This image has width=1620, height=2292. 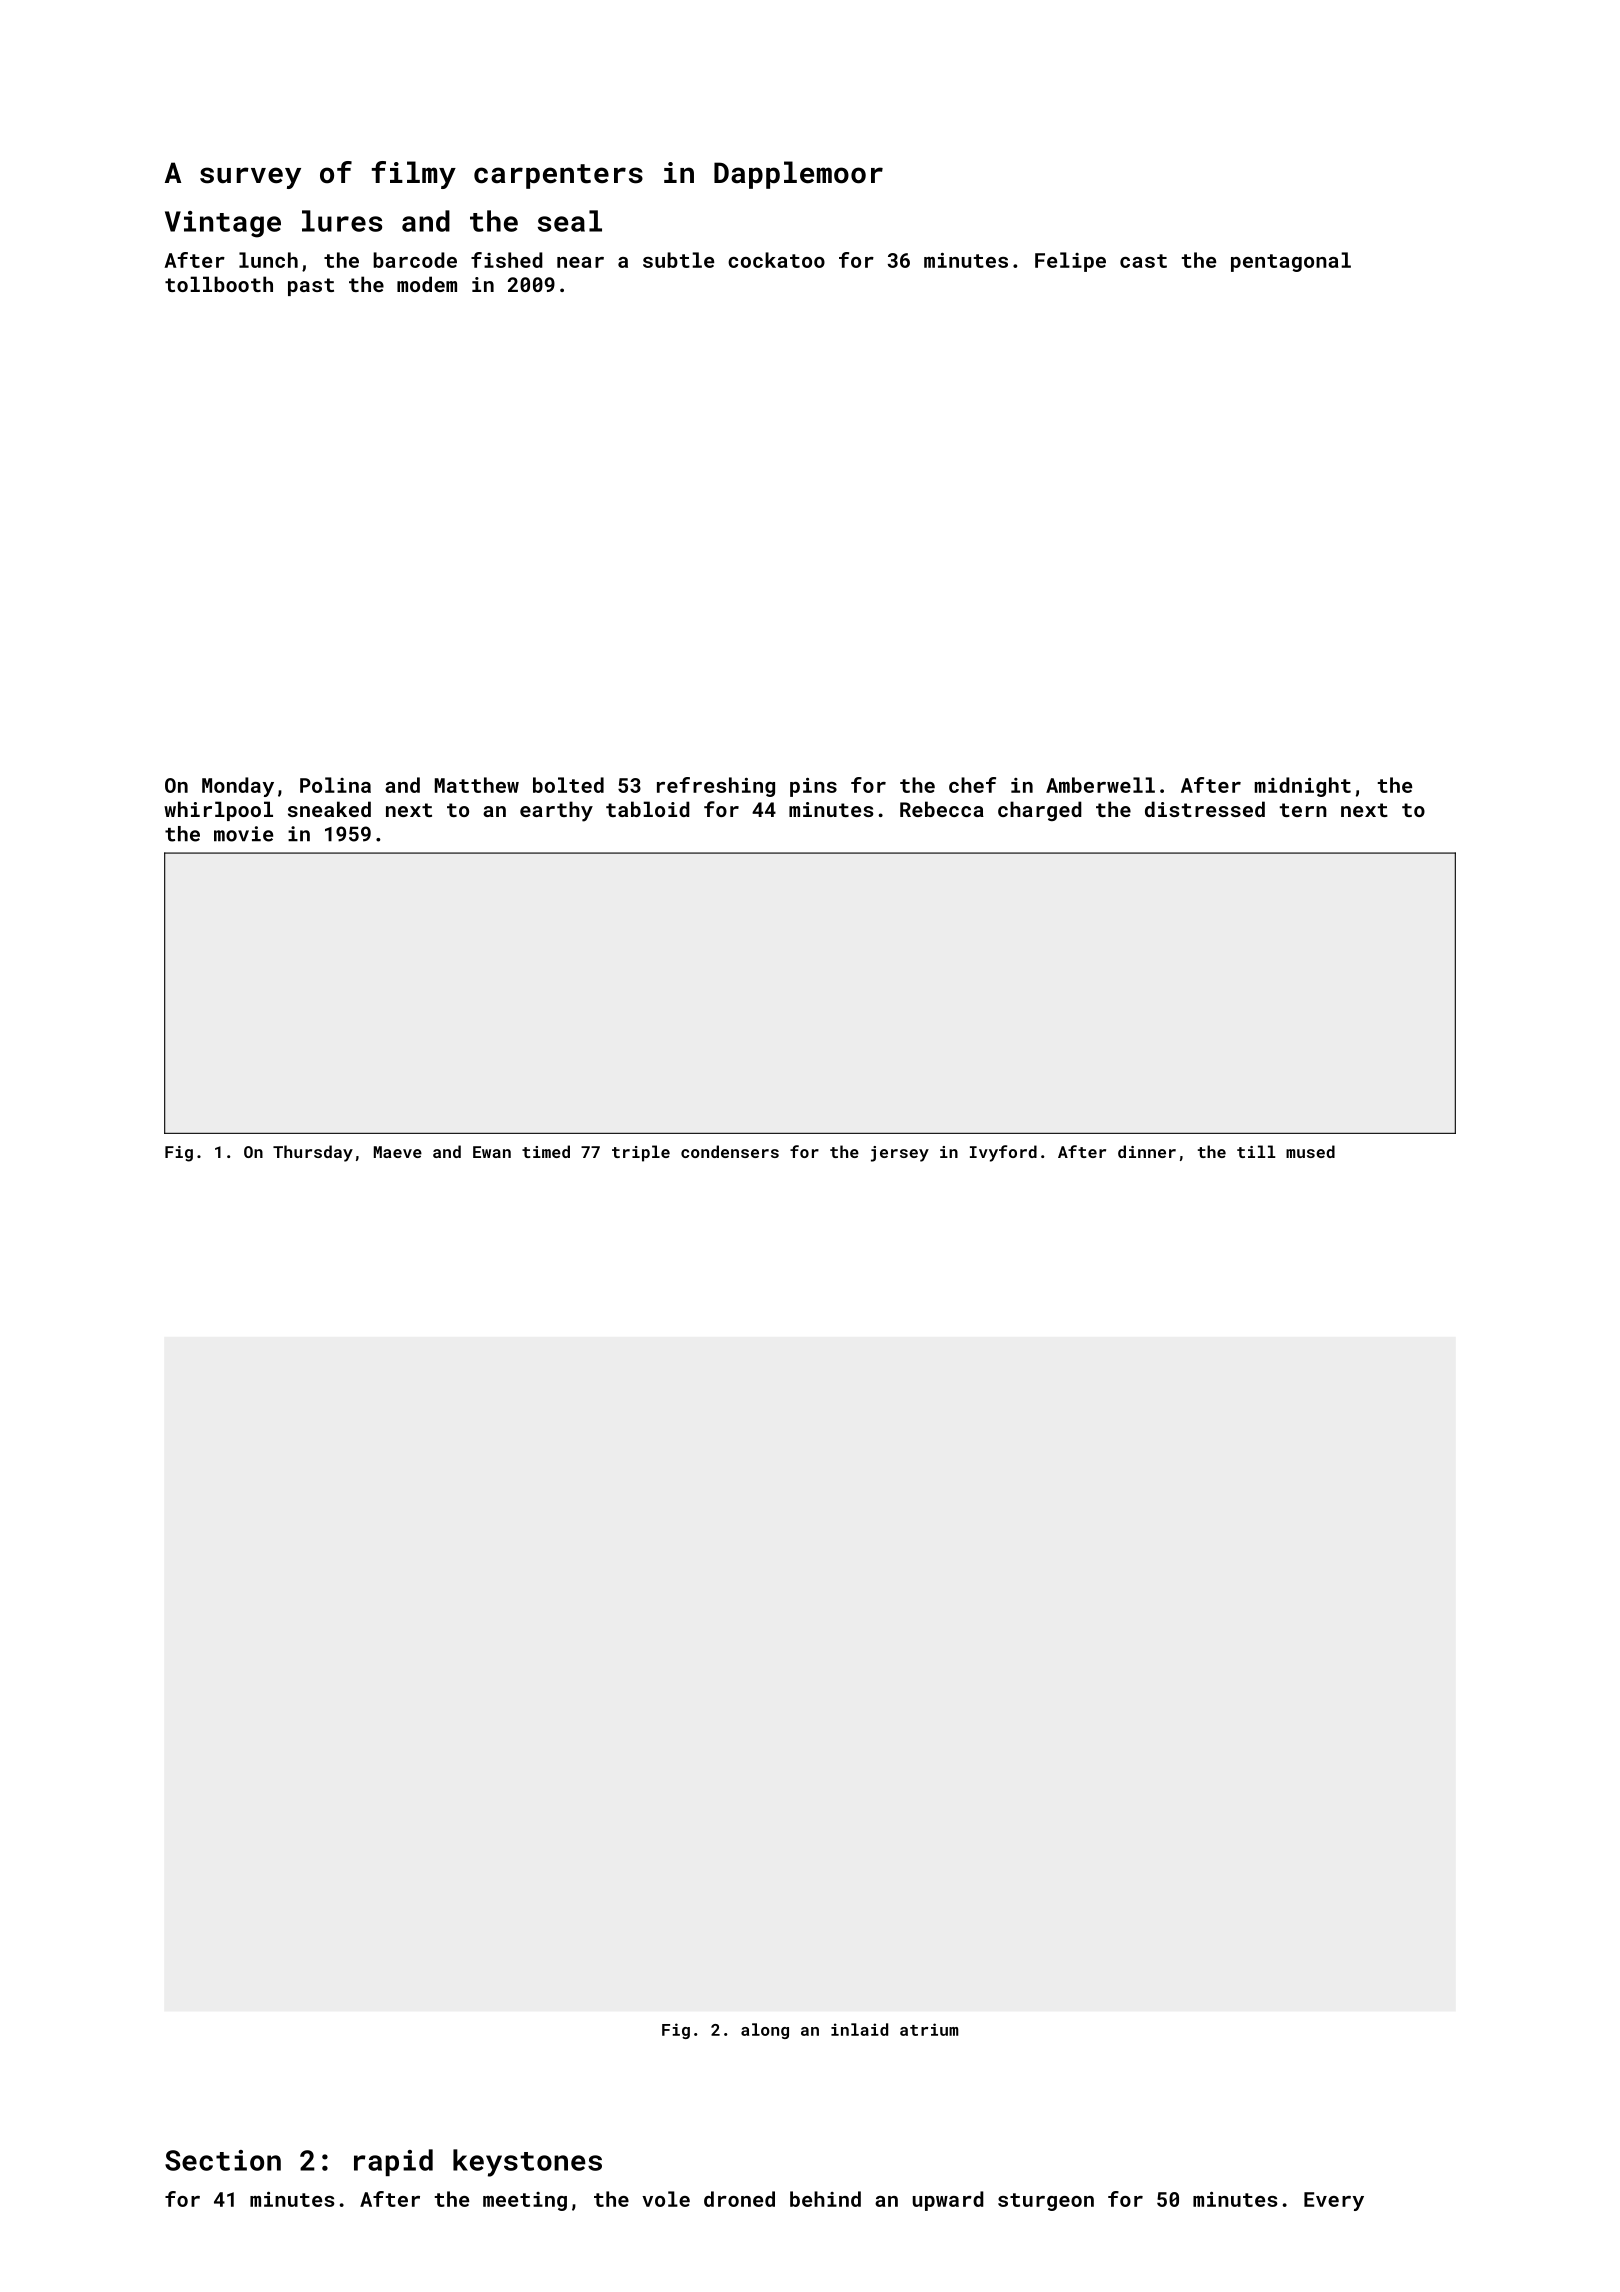 I want to click on distressed, so click(x=1205, y=809).
